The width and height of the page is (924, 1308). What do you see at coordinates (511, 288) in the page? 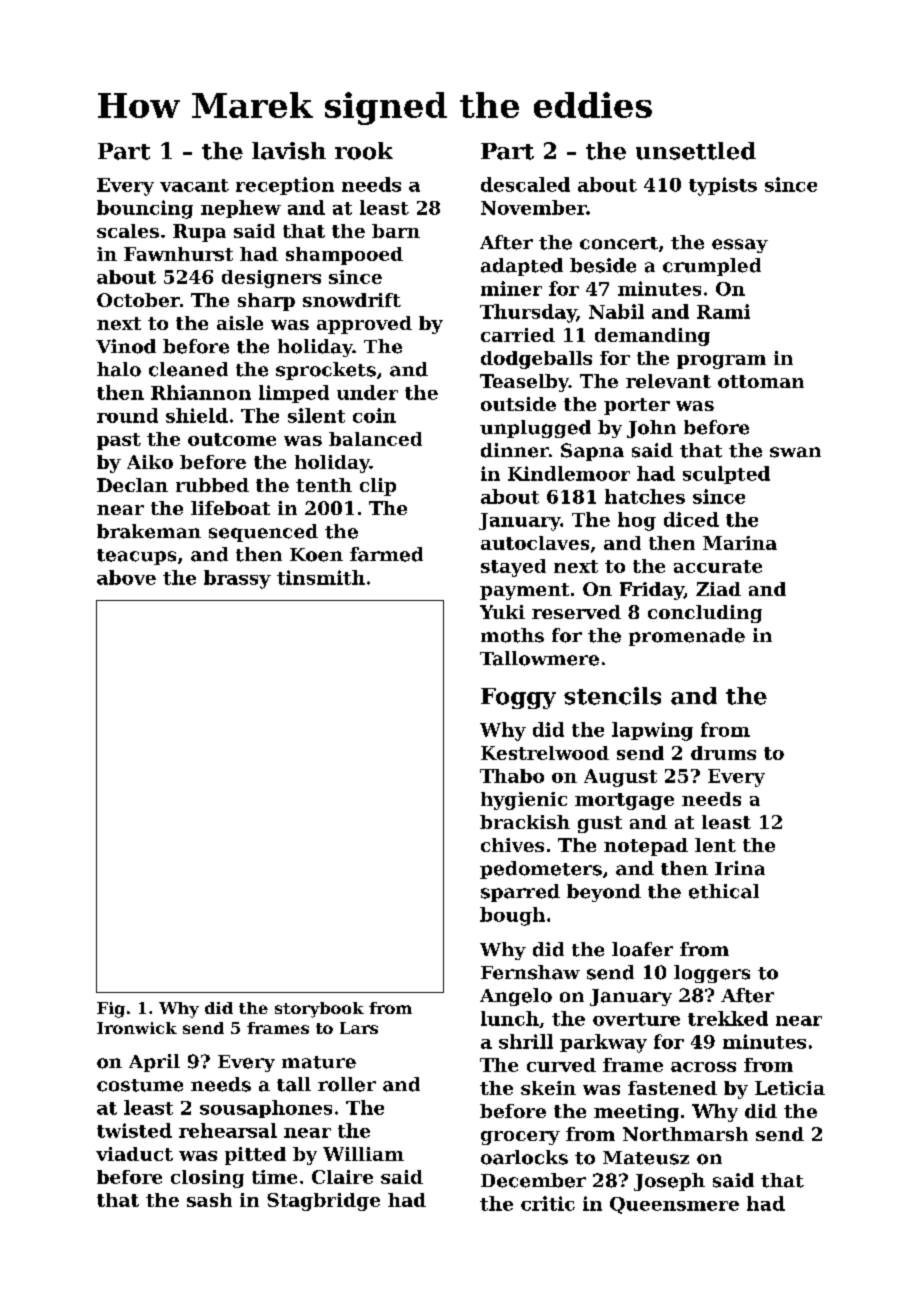
I see `miner` at bounding box center [511, 288].
